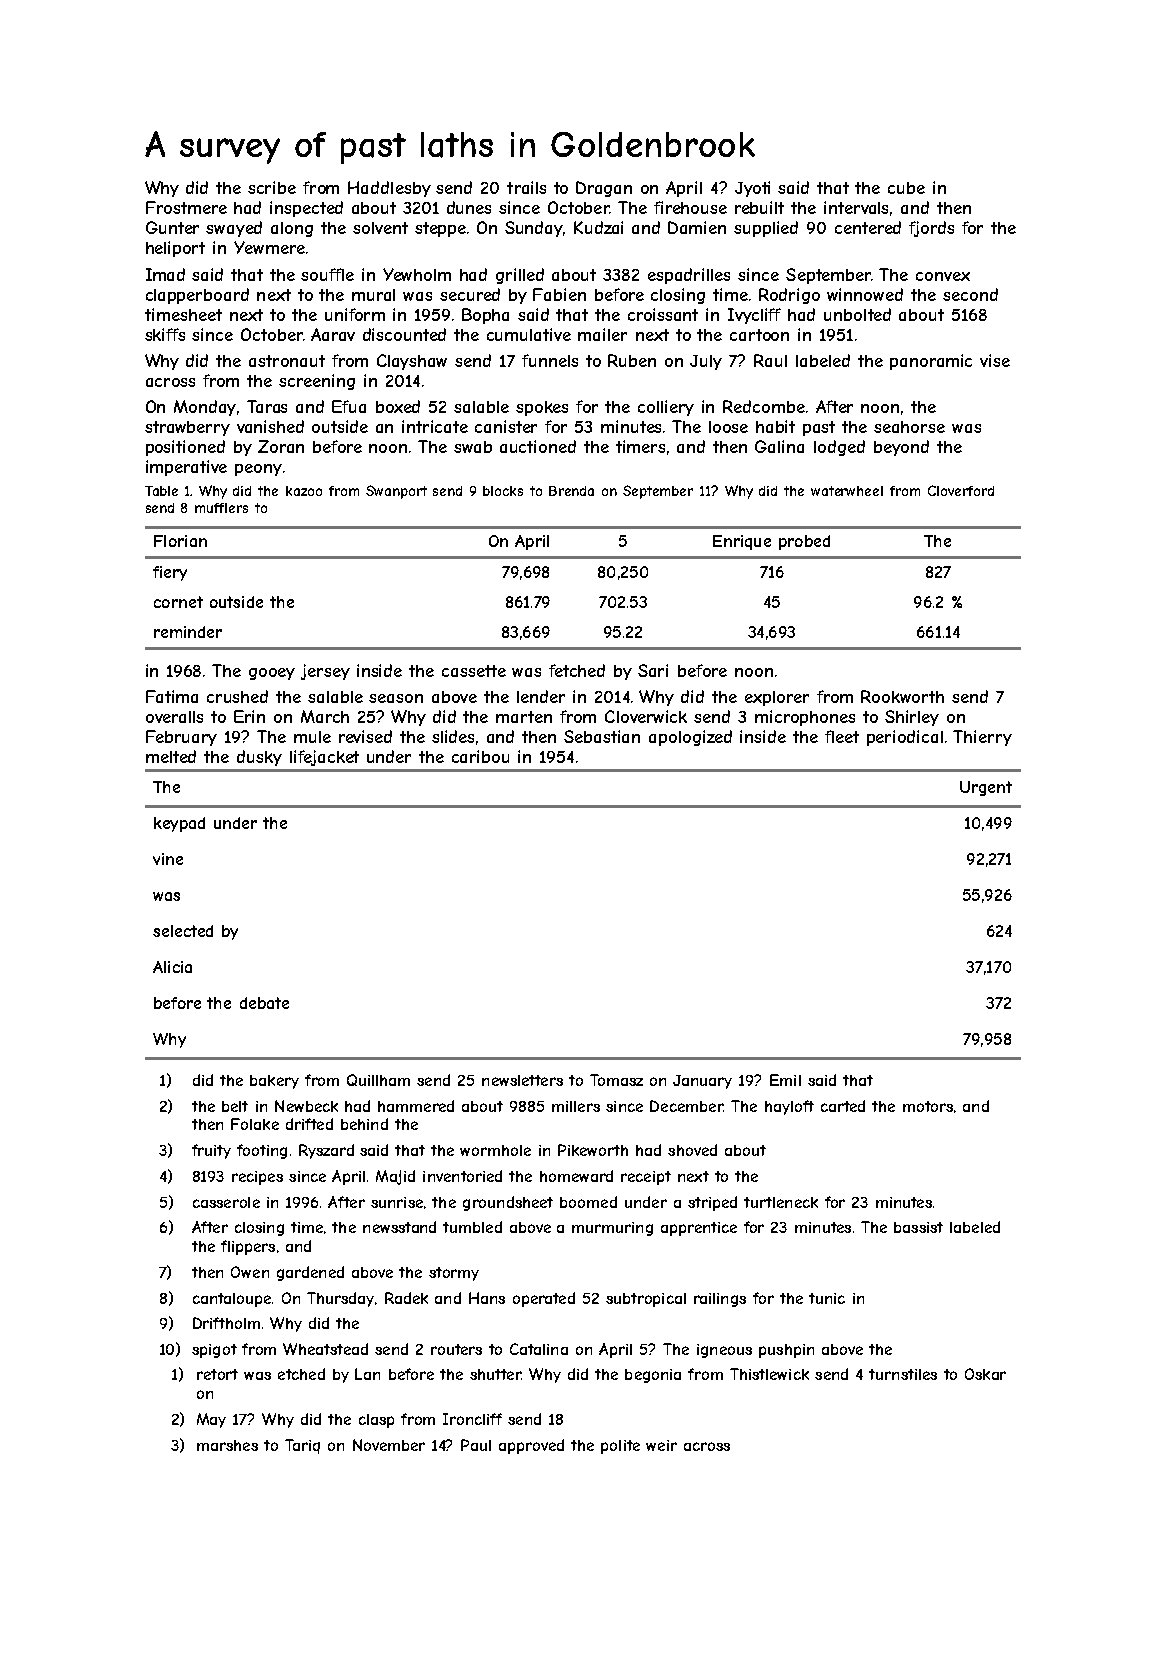  Describe the element at coordinates (170, 573) in the screenshot. I see `fiery` at that location.
